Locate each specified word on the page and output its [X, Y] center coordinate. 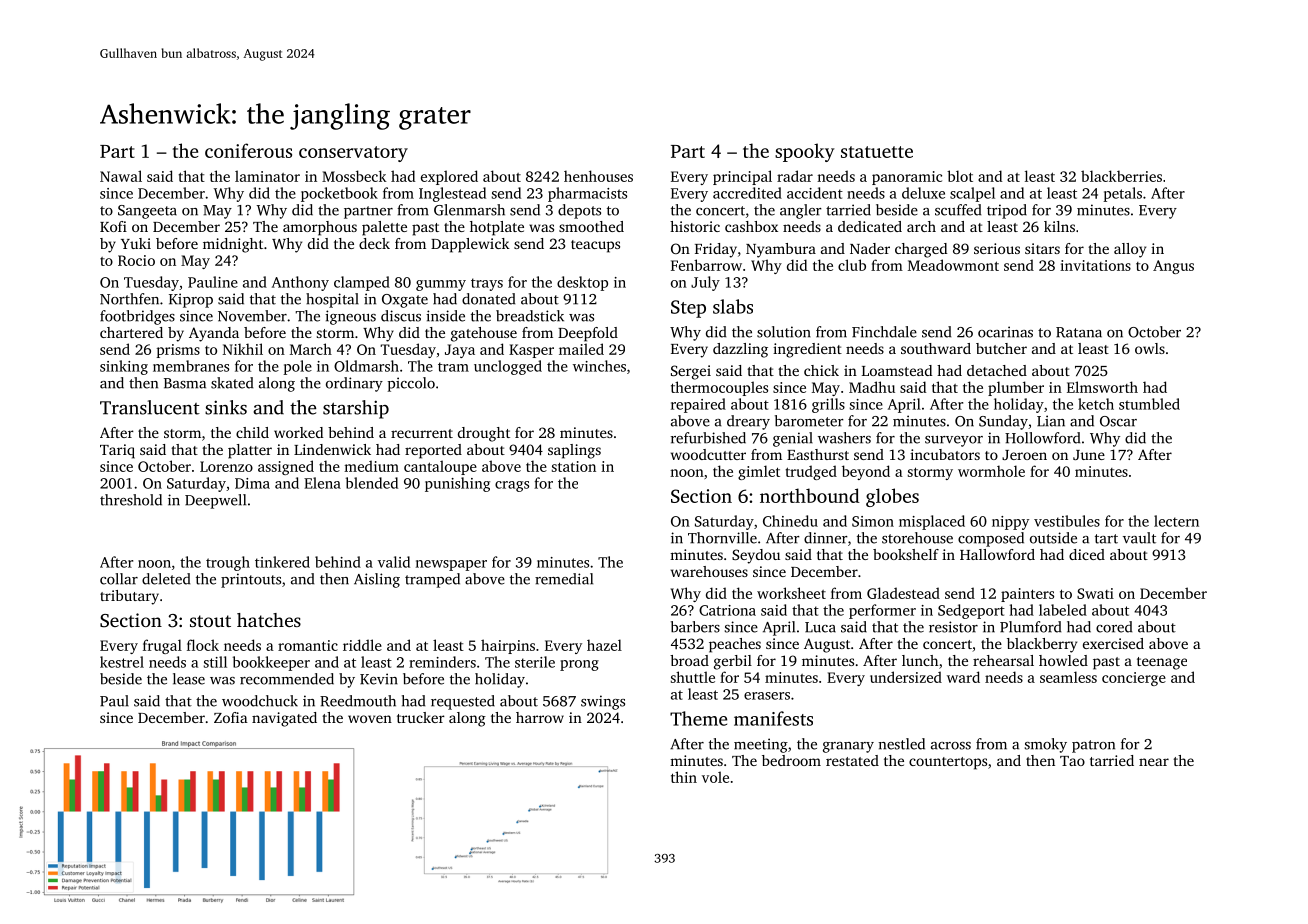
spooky [805, 152]
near [1154, 762]
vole [715, 777]
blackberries [1121, 176]
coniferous [248, 150]
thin [684, 777]
